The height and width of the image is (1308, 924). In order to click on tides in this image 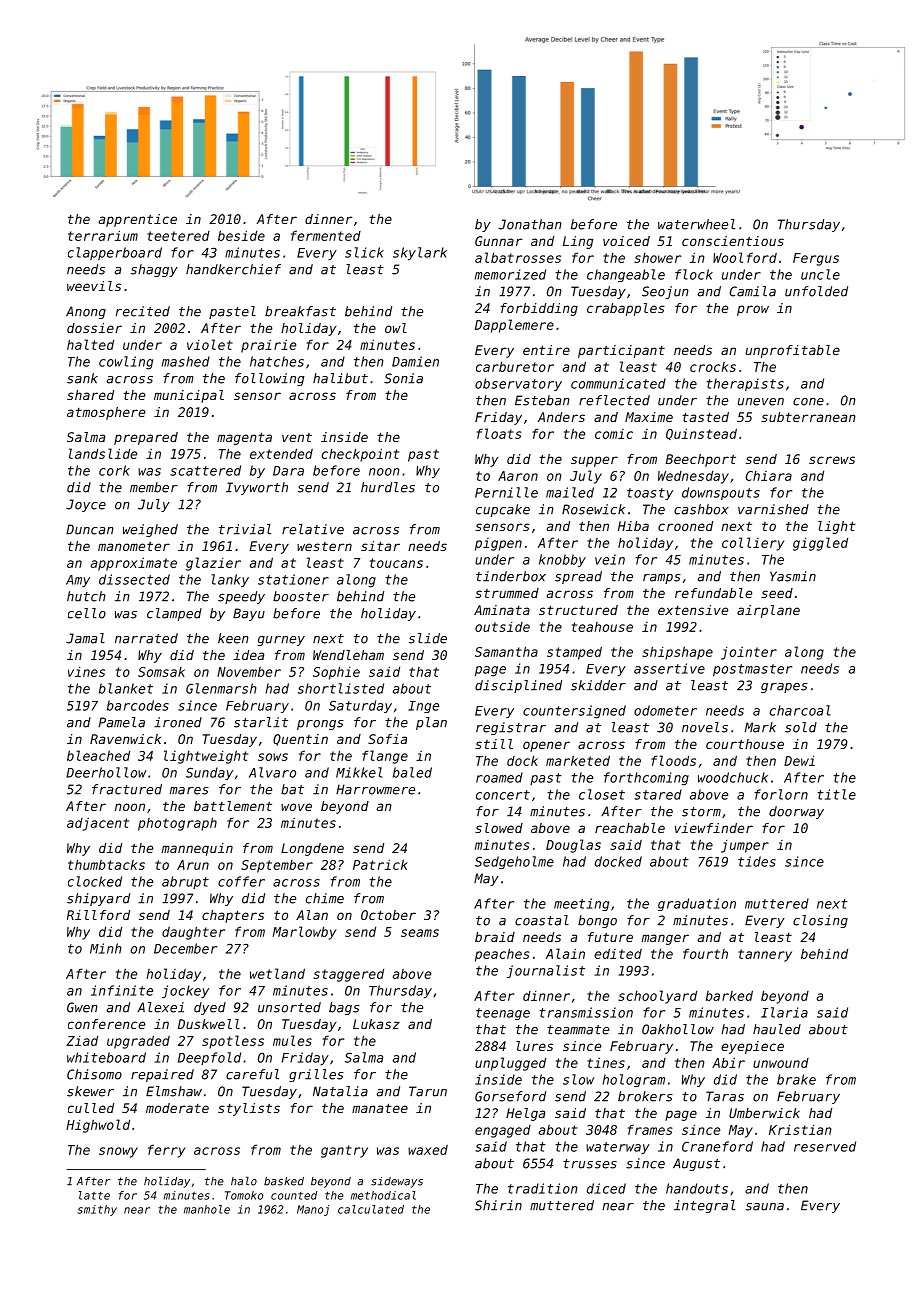, I will do `click(757, 861)`.
